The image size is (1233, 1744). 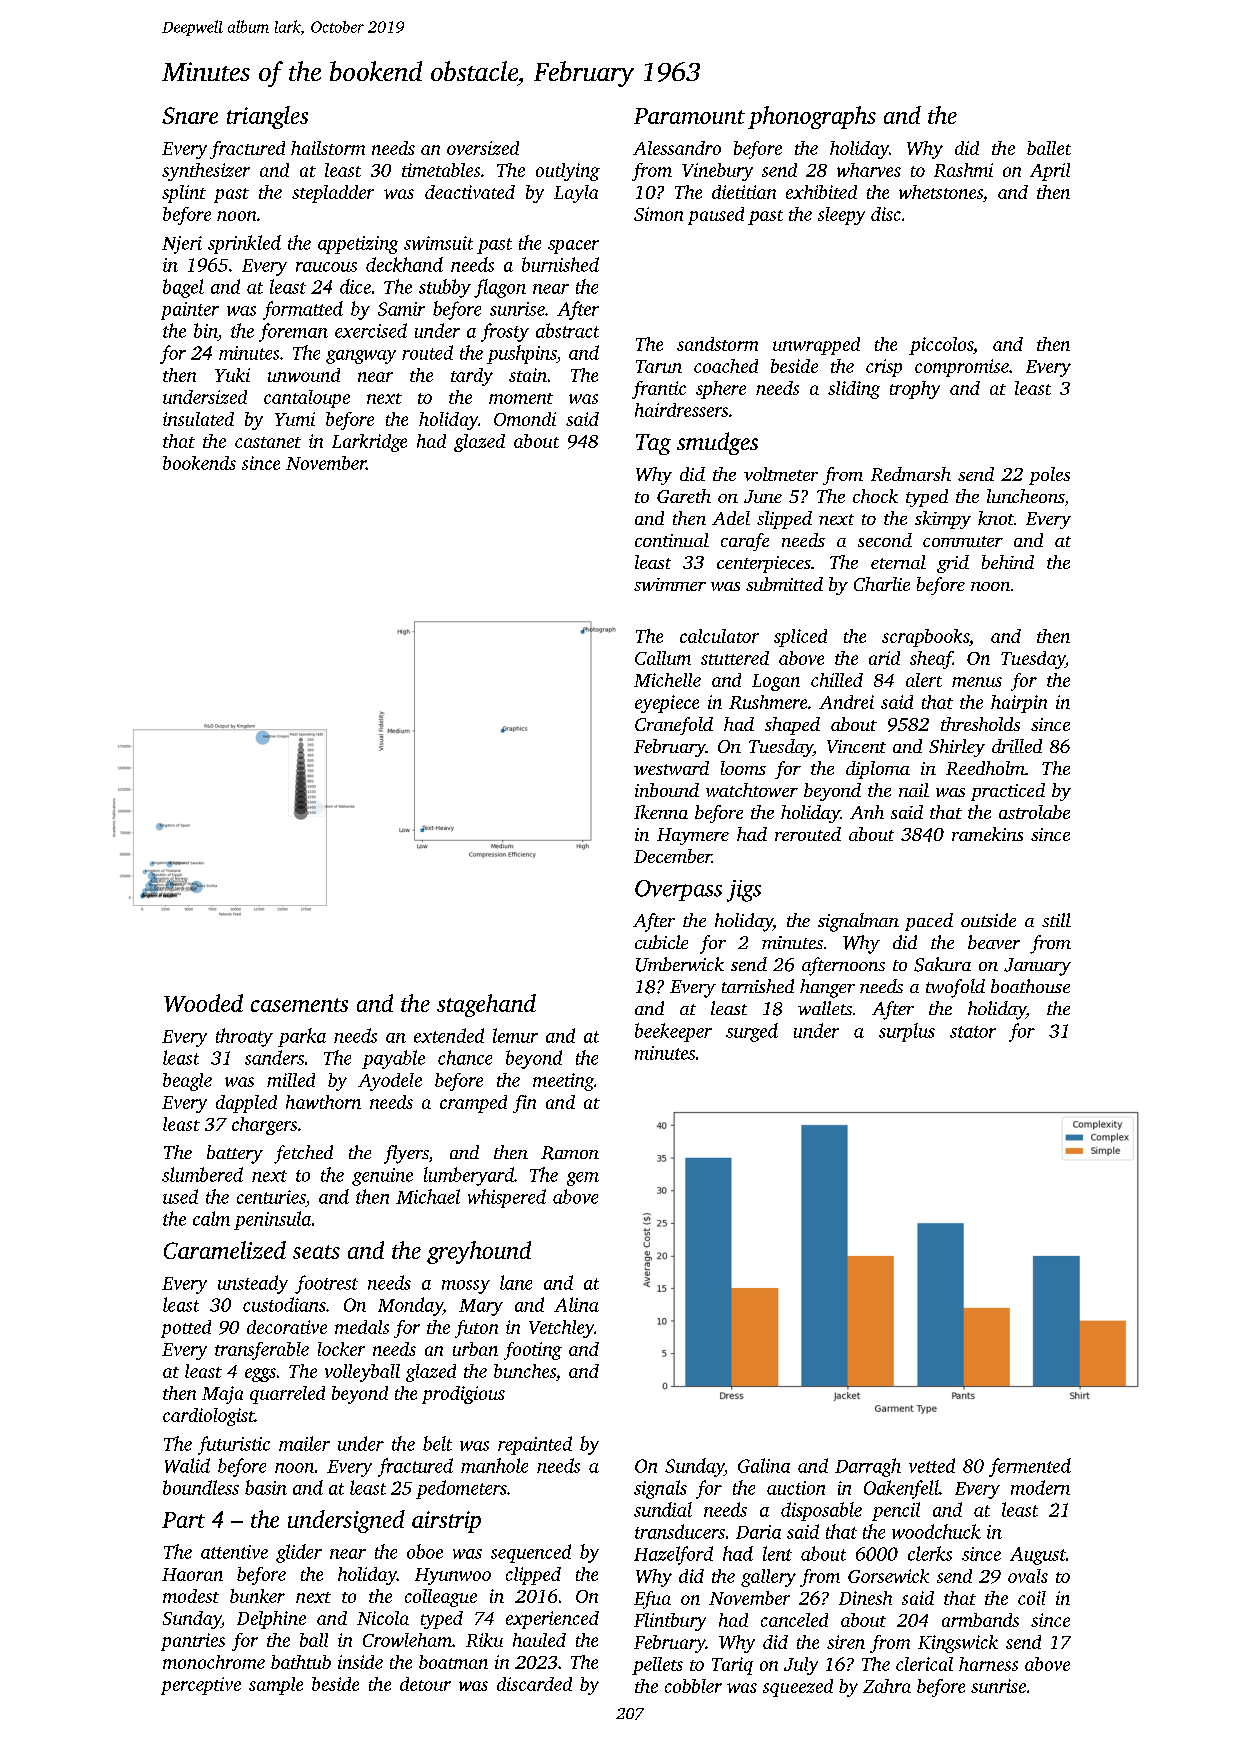 I want to click on medals, so click(x=362, y=1327).
